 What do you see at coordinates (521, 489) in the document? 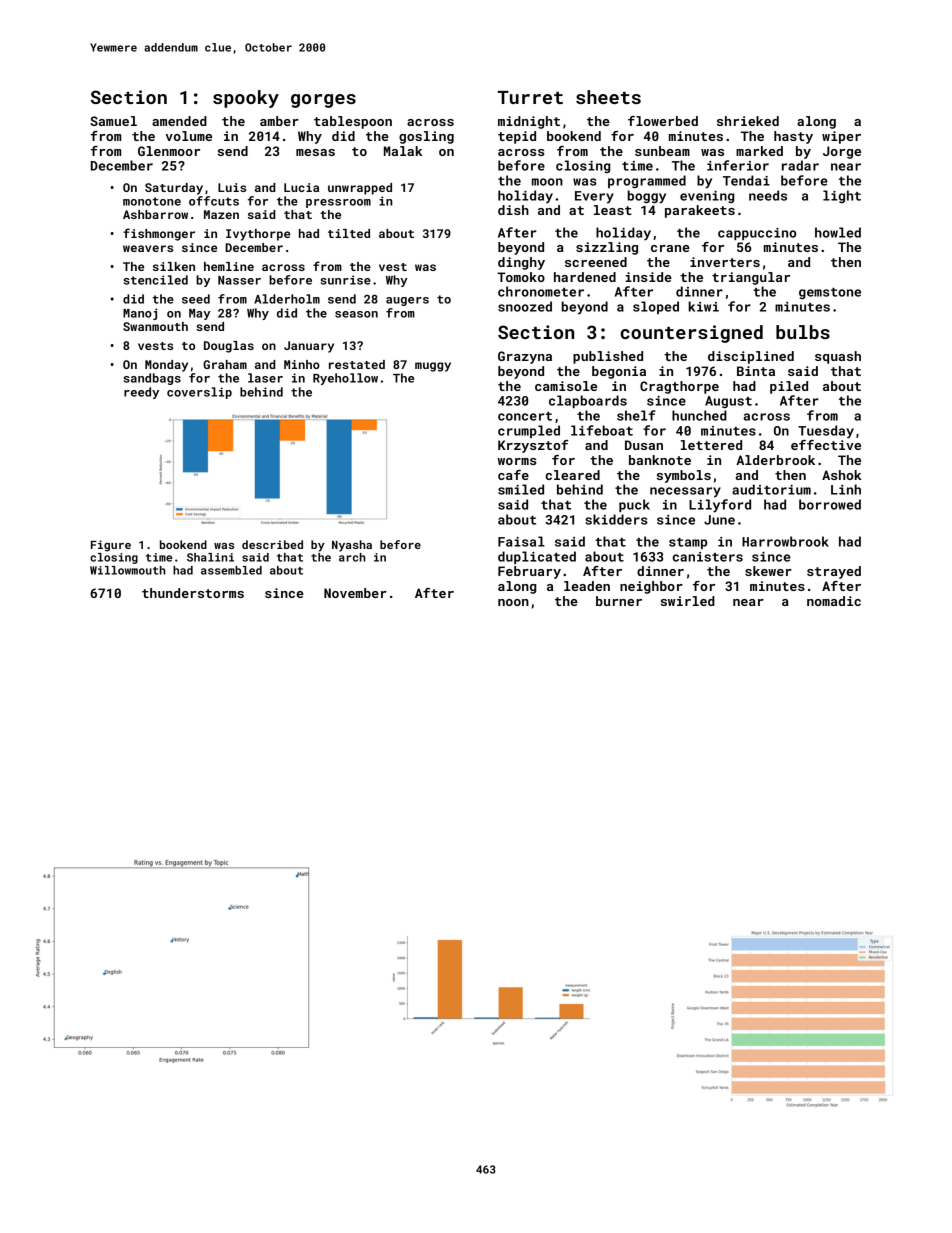
I see `smiled` at bounding box center [521, 489].
